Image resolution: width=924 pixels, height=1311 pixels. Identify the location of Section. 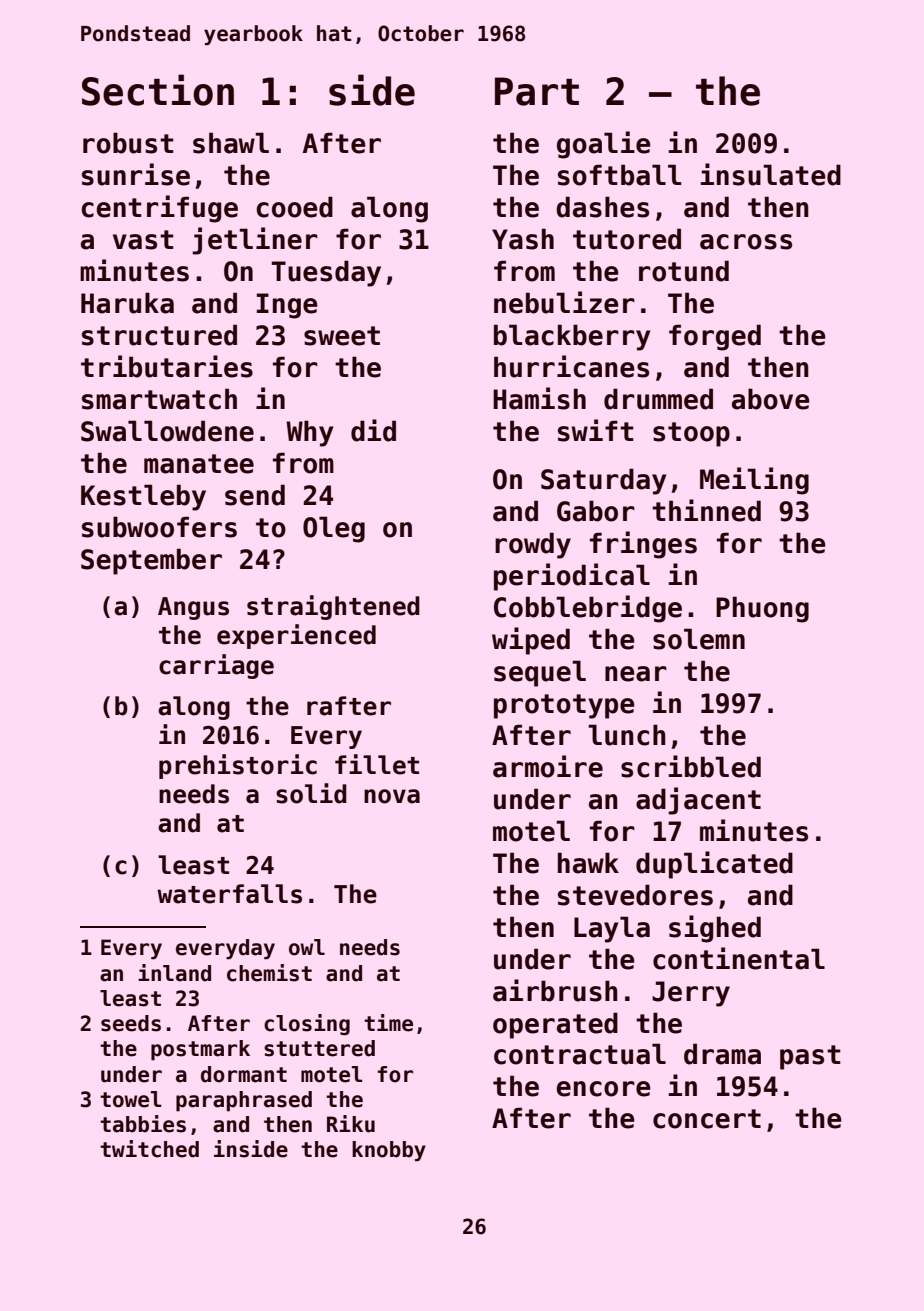
(158, 90).
